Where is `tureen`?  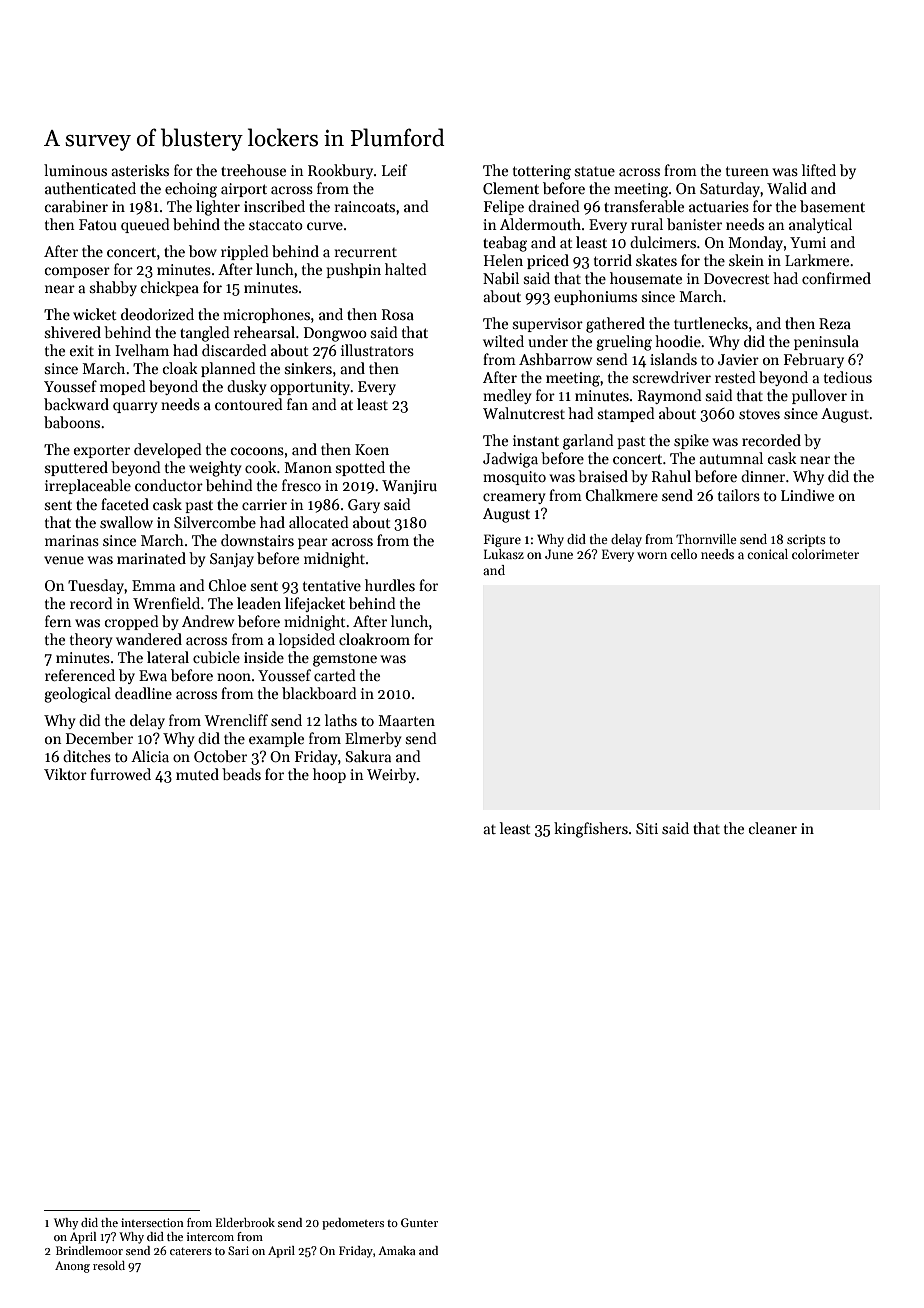
tureen is located at coordinates (747, 171).
